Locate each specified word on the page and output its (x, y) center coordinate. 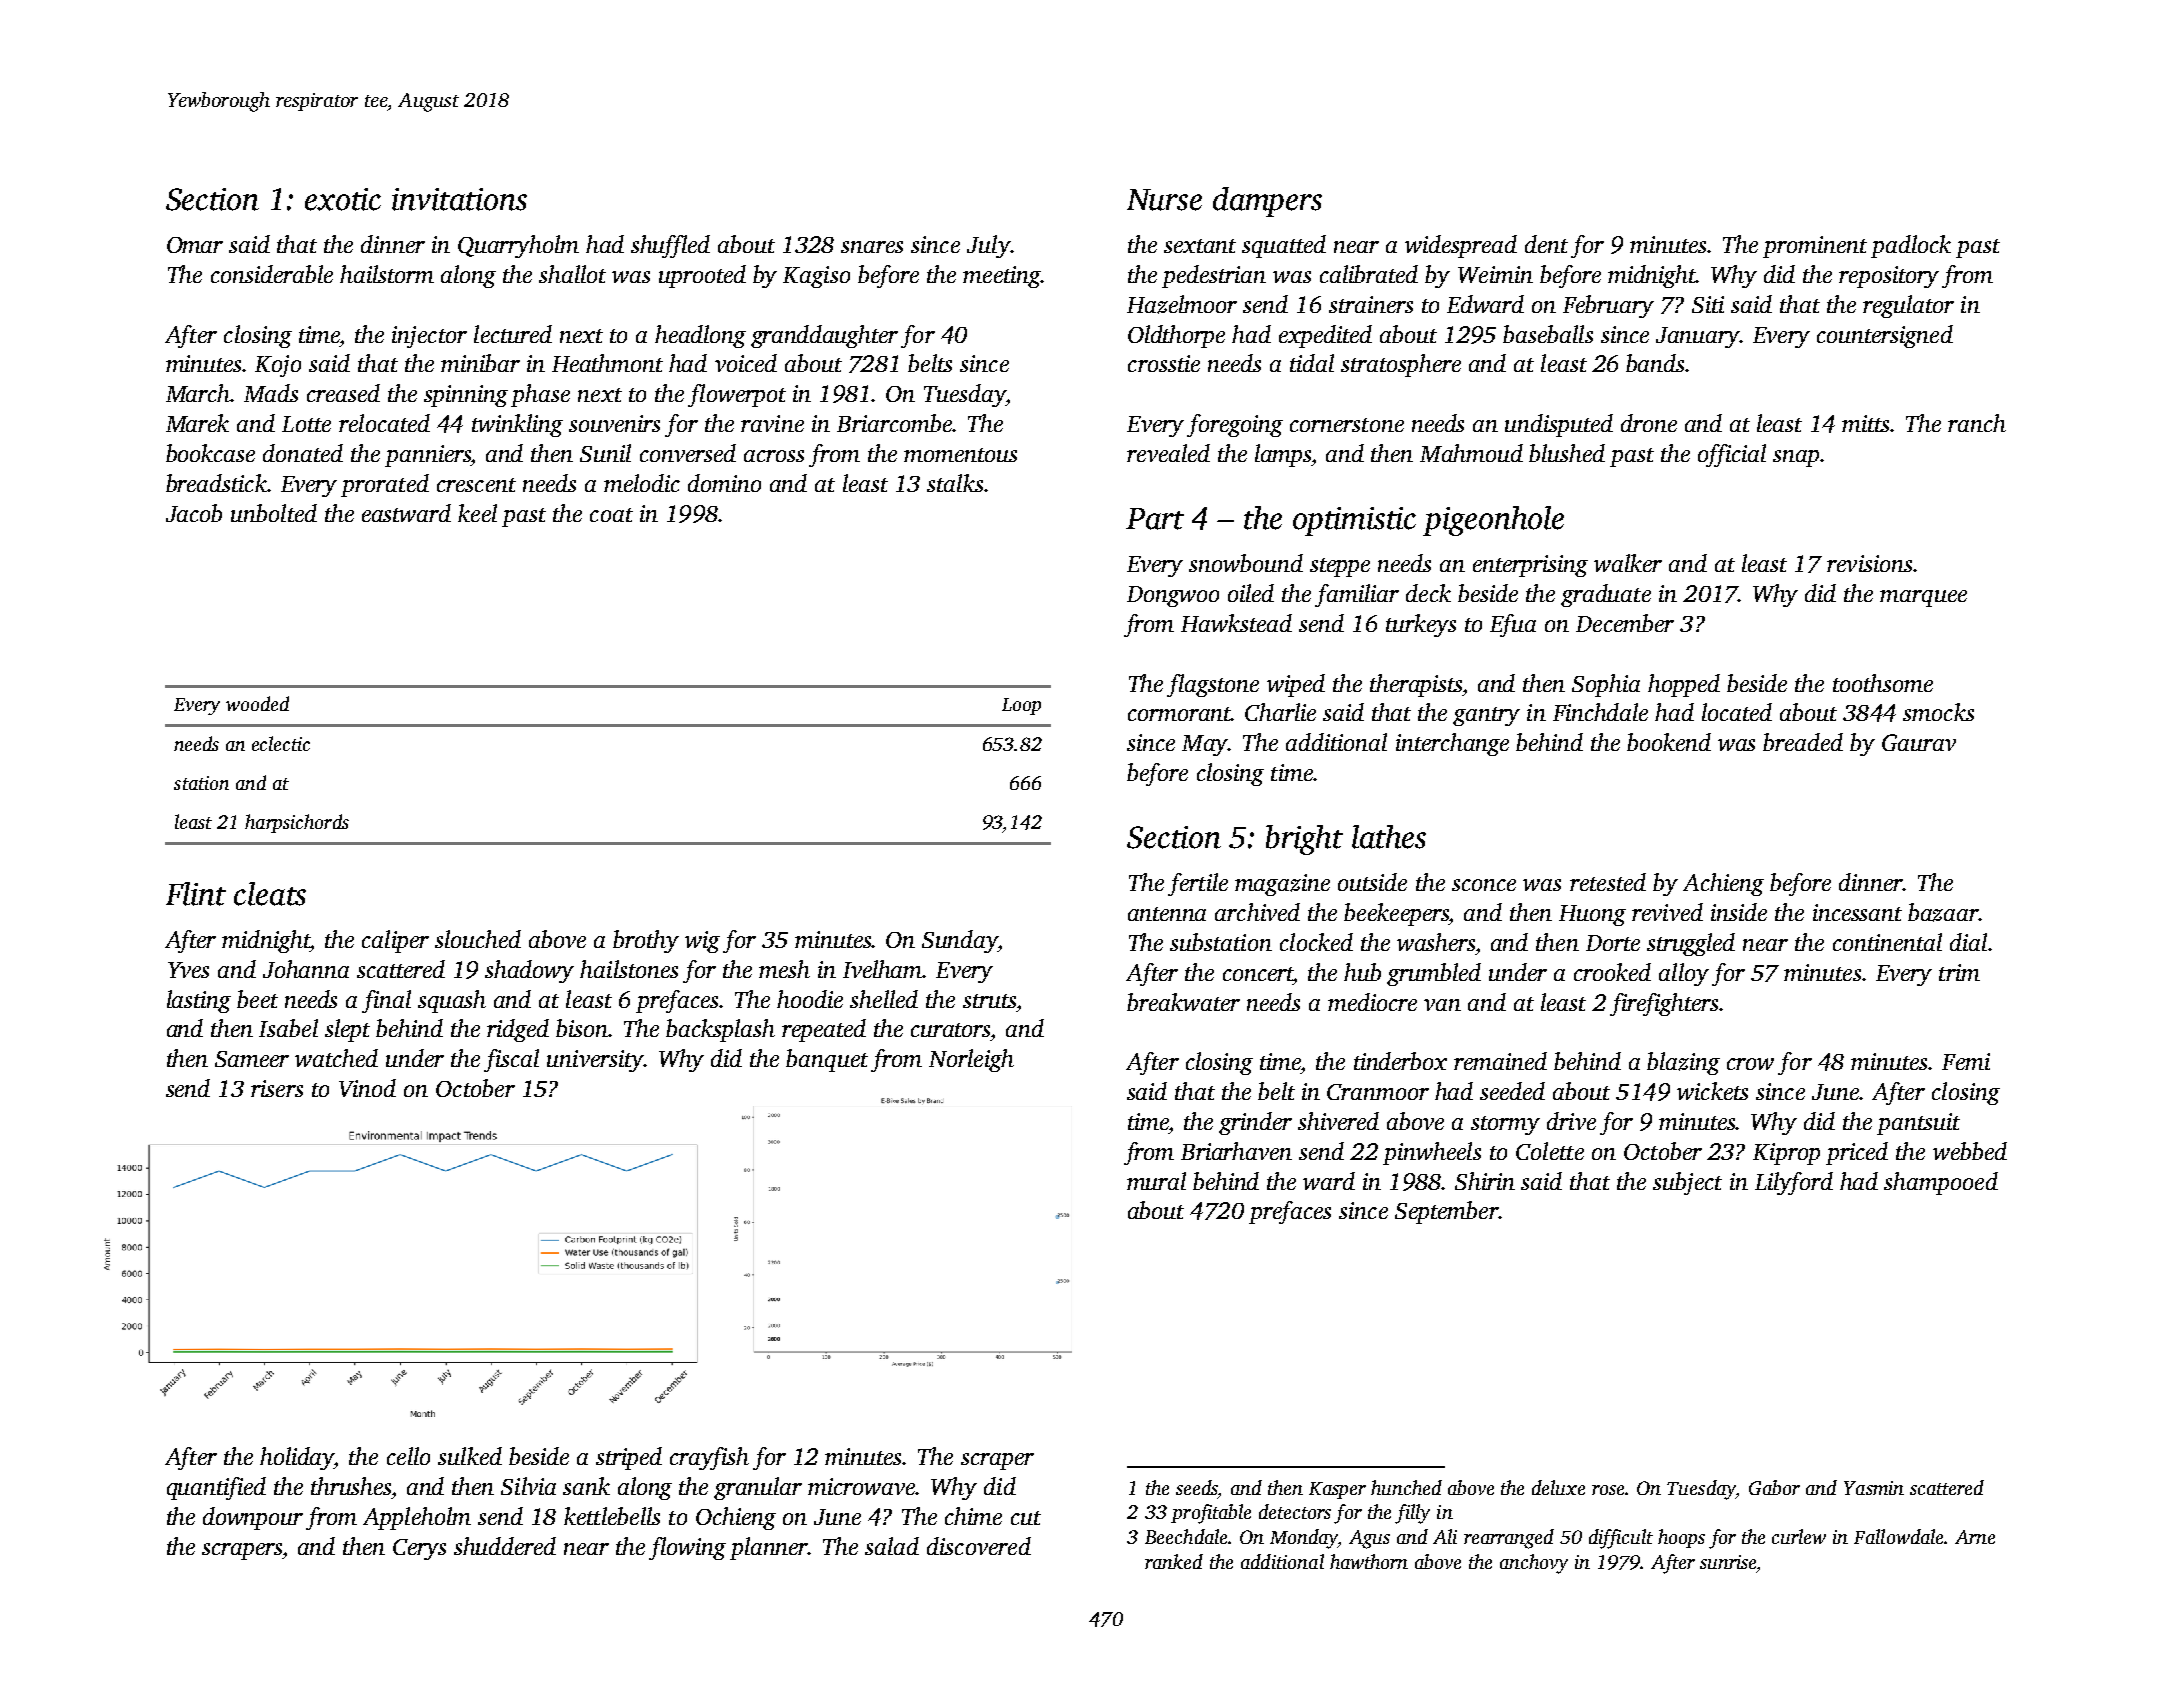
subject (1687, 1183)
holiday (297, 1458)
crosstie (1164, 363)
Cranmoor (1378, 1092)
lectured (513, 334)
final (386, 1001)
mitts (1866, 423)
